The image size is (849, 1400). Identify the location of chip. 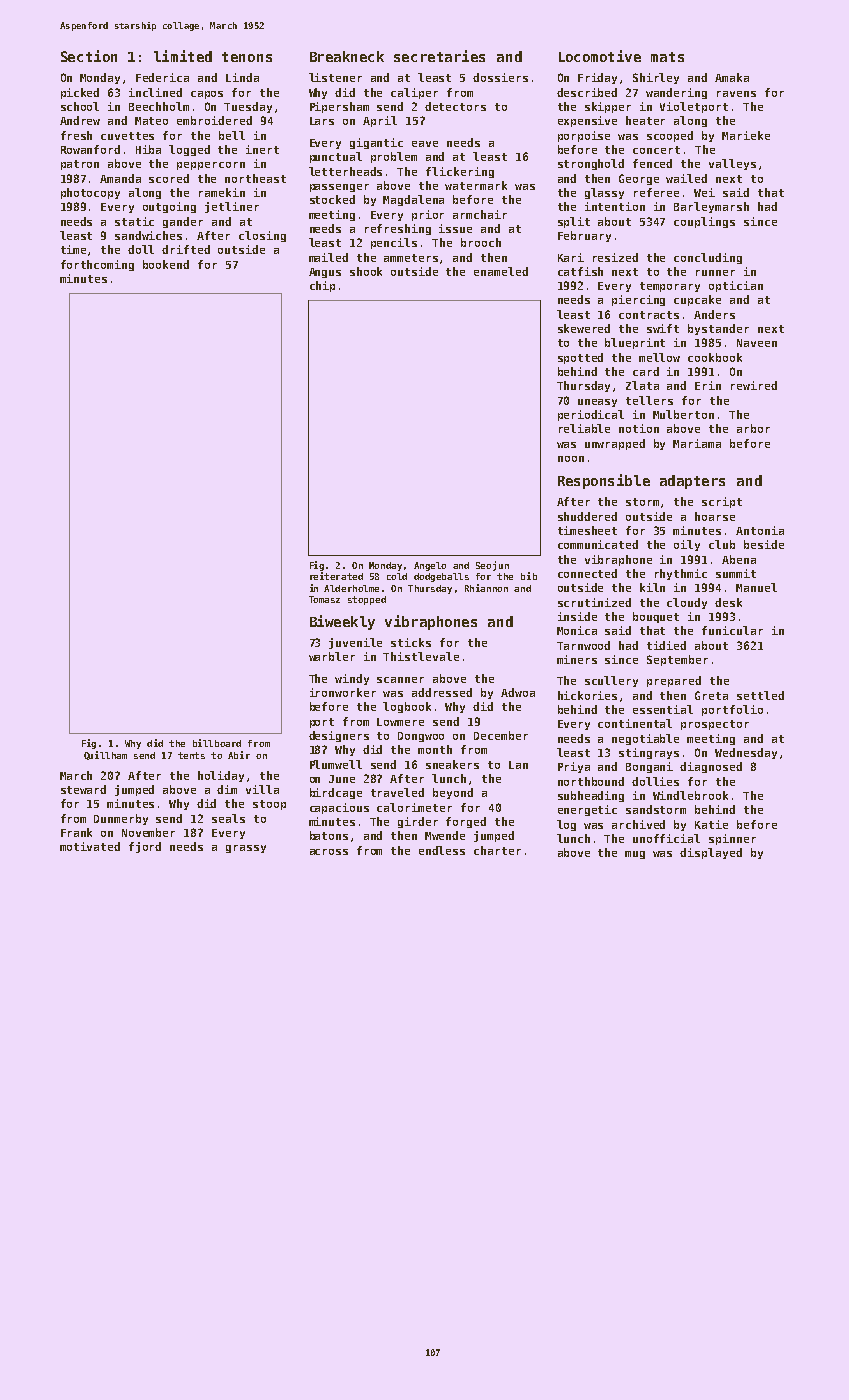
(322, 286).
